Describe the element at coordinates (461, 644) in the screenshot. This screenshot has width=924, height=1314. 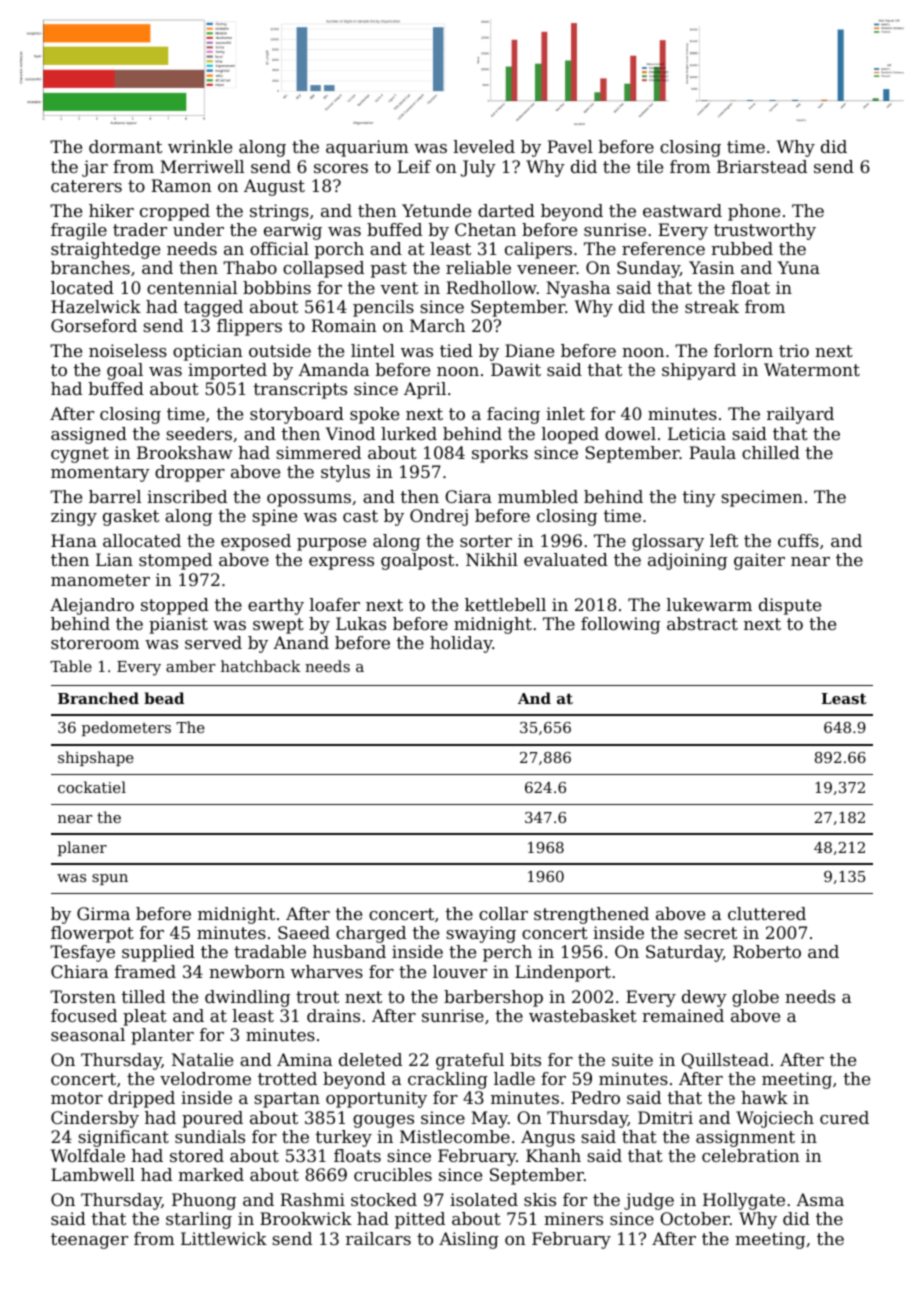
I see `holiday` at that location.
